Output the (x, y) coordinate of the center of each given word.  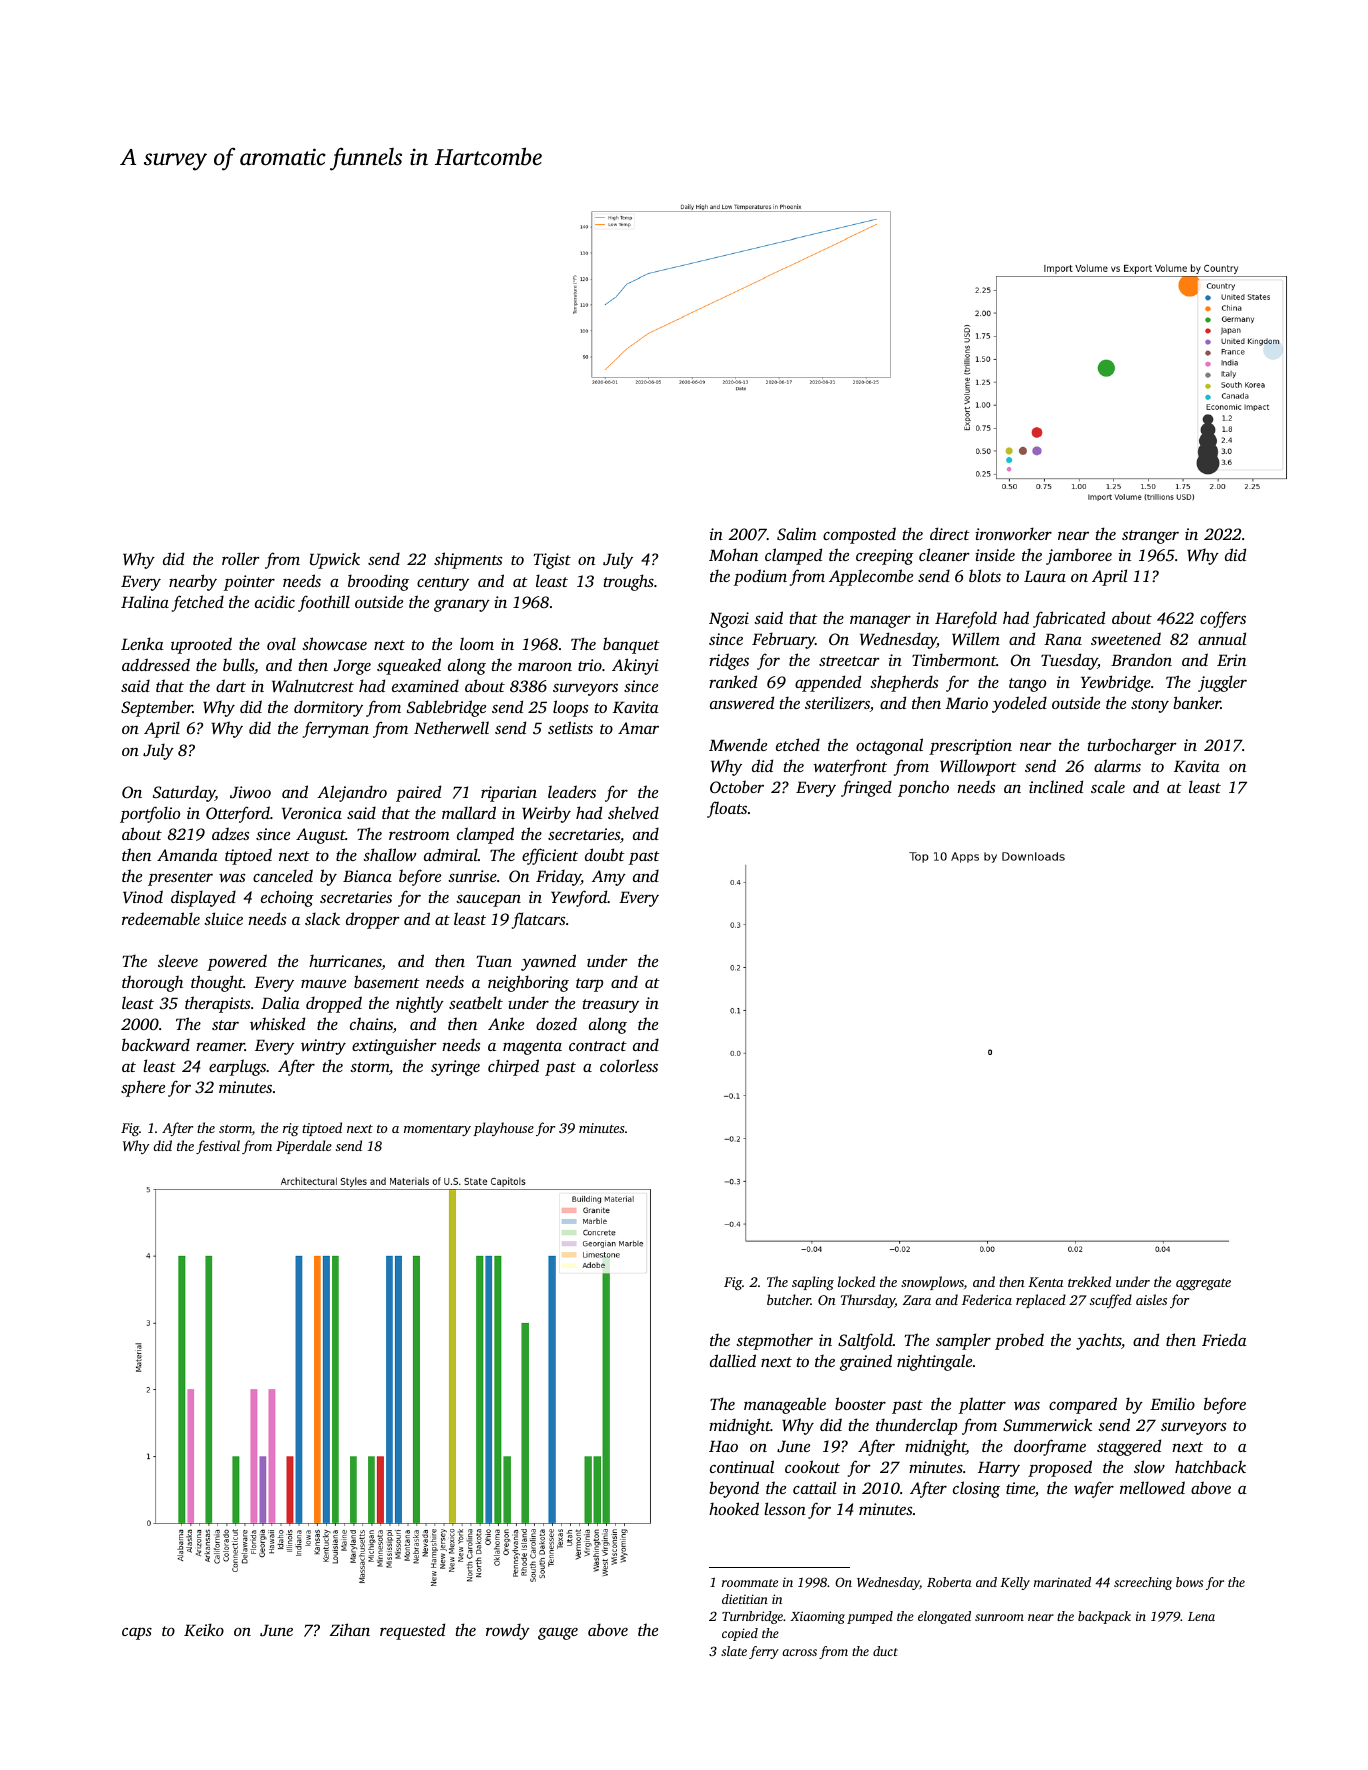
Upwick (335, 560)
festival (218, 1147)
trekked (1089, 1281)
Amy (608, 878)
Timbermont (954, 659)
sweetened (1126, 638)
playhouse (503, 1129)
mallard (469, 812)
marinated (1062, 1582)
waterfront (850, 767)
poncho (923, 788)
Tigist (552, 561)
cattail (815, 1487)
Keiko (204, 1629)
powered (237, 962)
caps (137, 1634)
